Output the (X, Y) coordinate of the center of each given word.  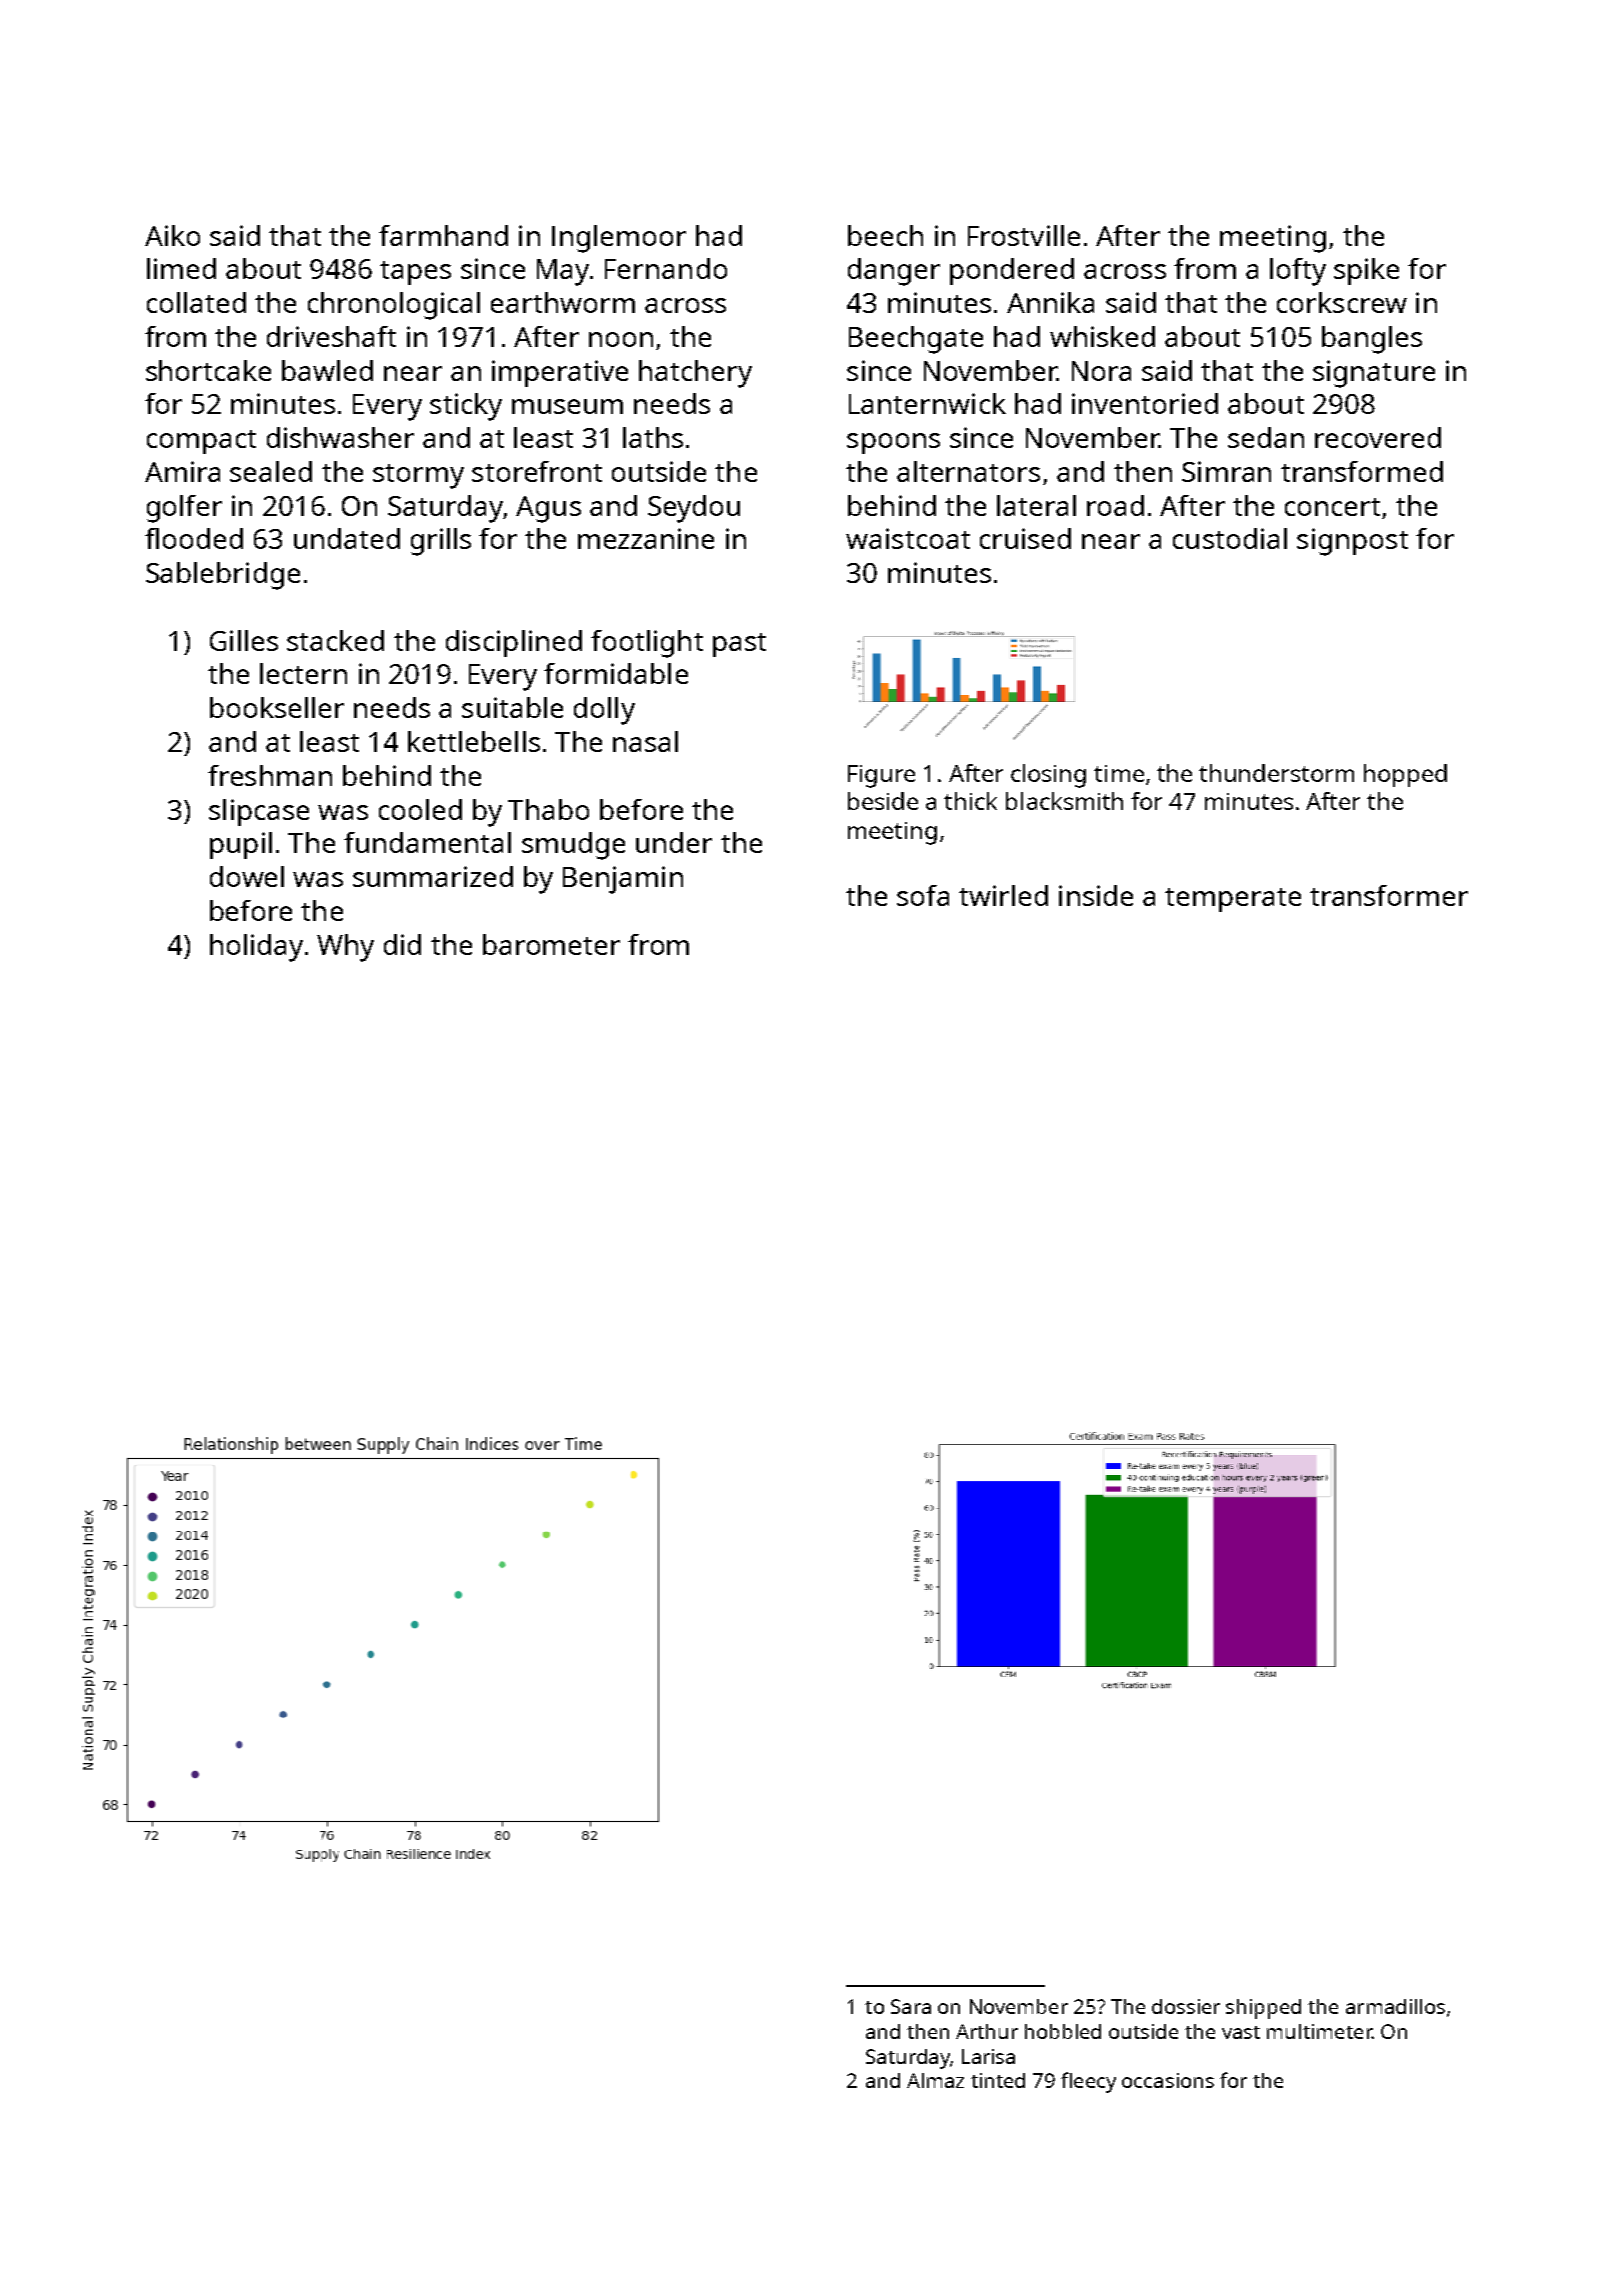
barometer (551, 944)
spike (1366, 271)
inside (1096, 895)
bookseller (277, 707)
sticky (466, 407)
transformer (1389, 895)
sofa (923, 895)
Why (345, 948)
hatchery (695, 374)
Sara (911, 2006)
